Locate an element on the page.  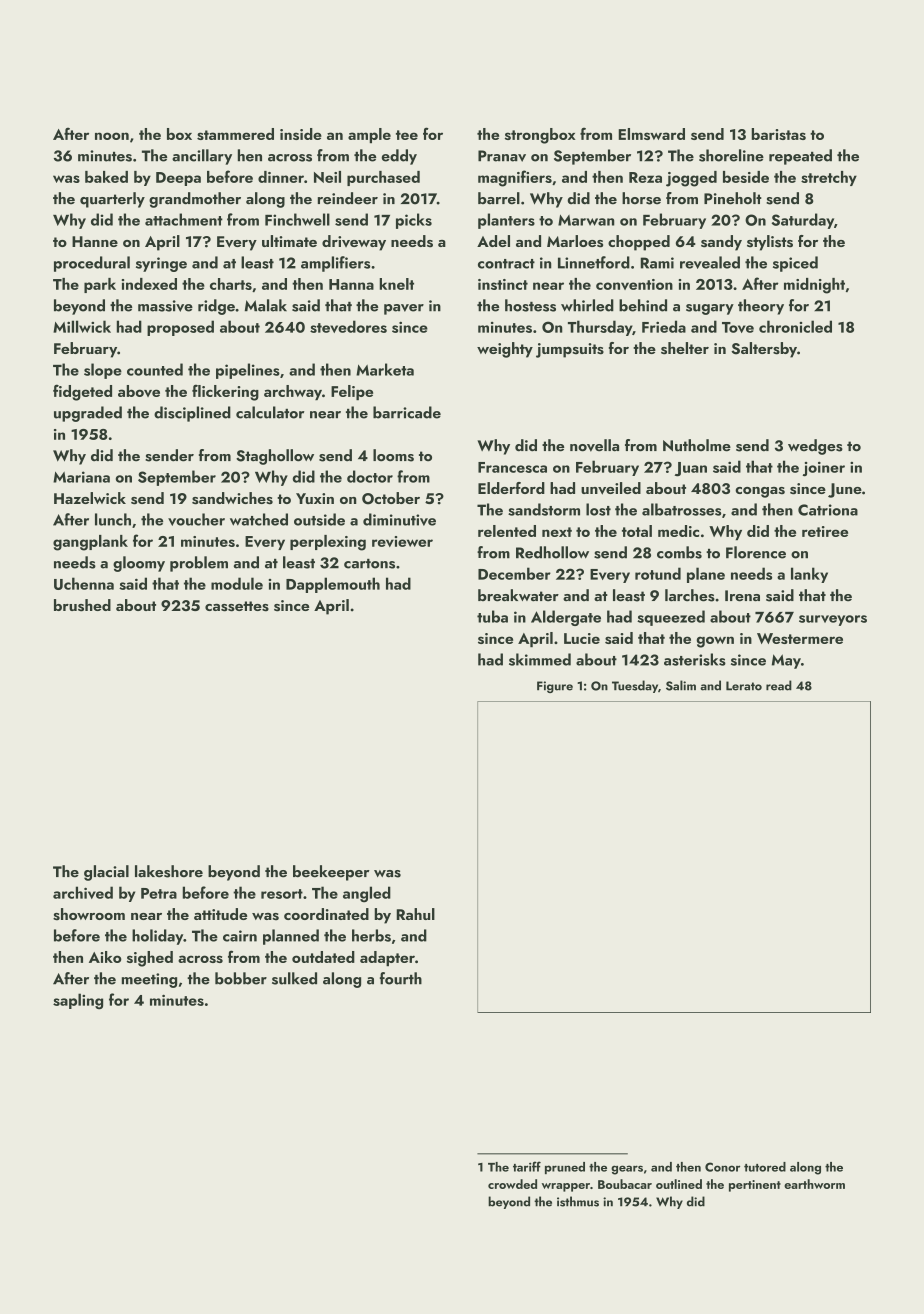
earthworm is located at coordinates (814, 1184).
